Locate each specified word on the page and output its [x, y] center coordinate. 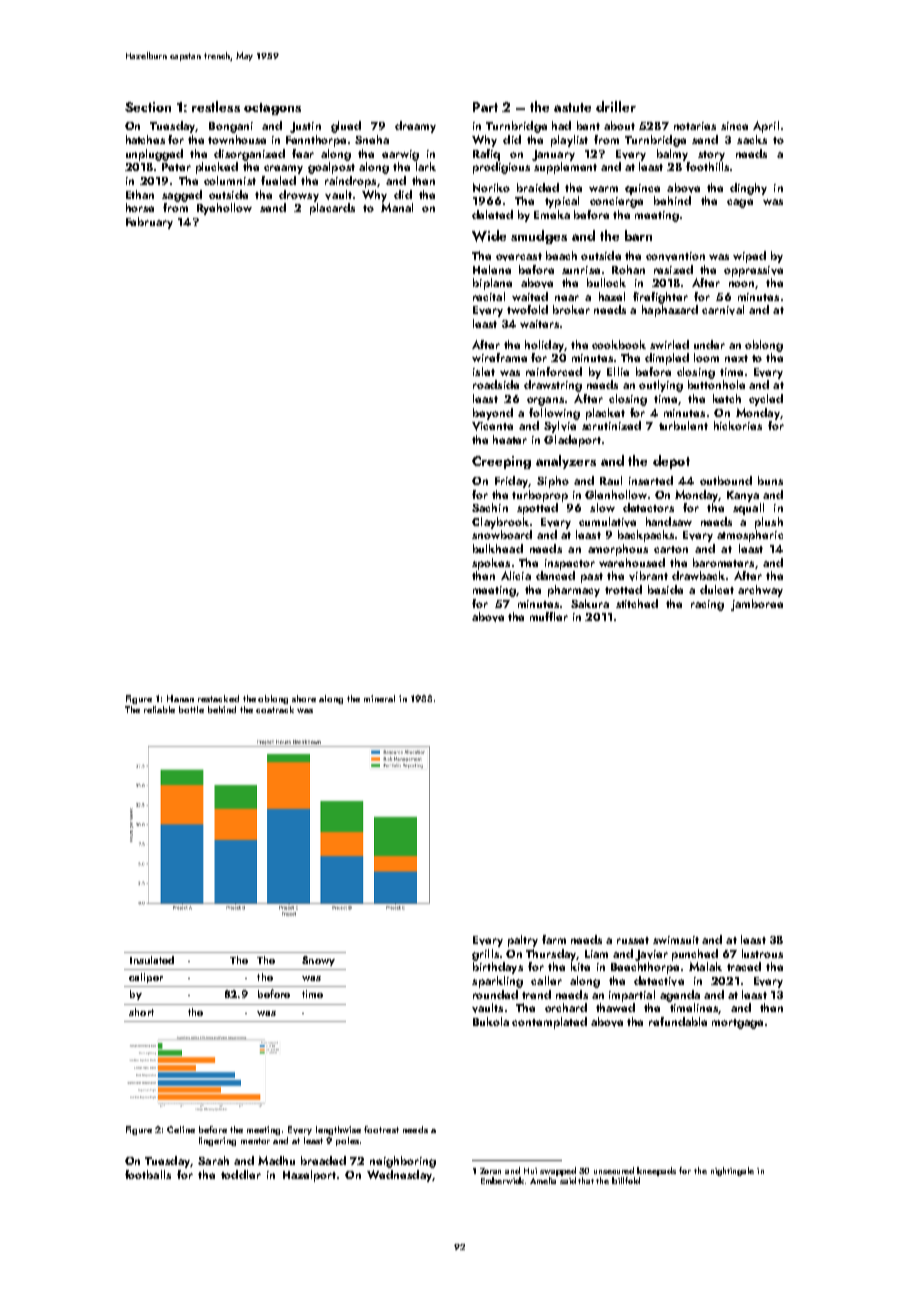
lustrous [762, 953]
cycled [766, 400]
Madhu [276, 1160]
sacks [752, 139]
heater [510, 439]
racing [707, 605]
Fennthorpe [316, 141]
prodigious [501, 168]
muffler [549, 616]
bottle [191, 709]
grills [485, 955]
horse [140, 207]
